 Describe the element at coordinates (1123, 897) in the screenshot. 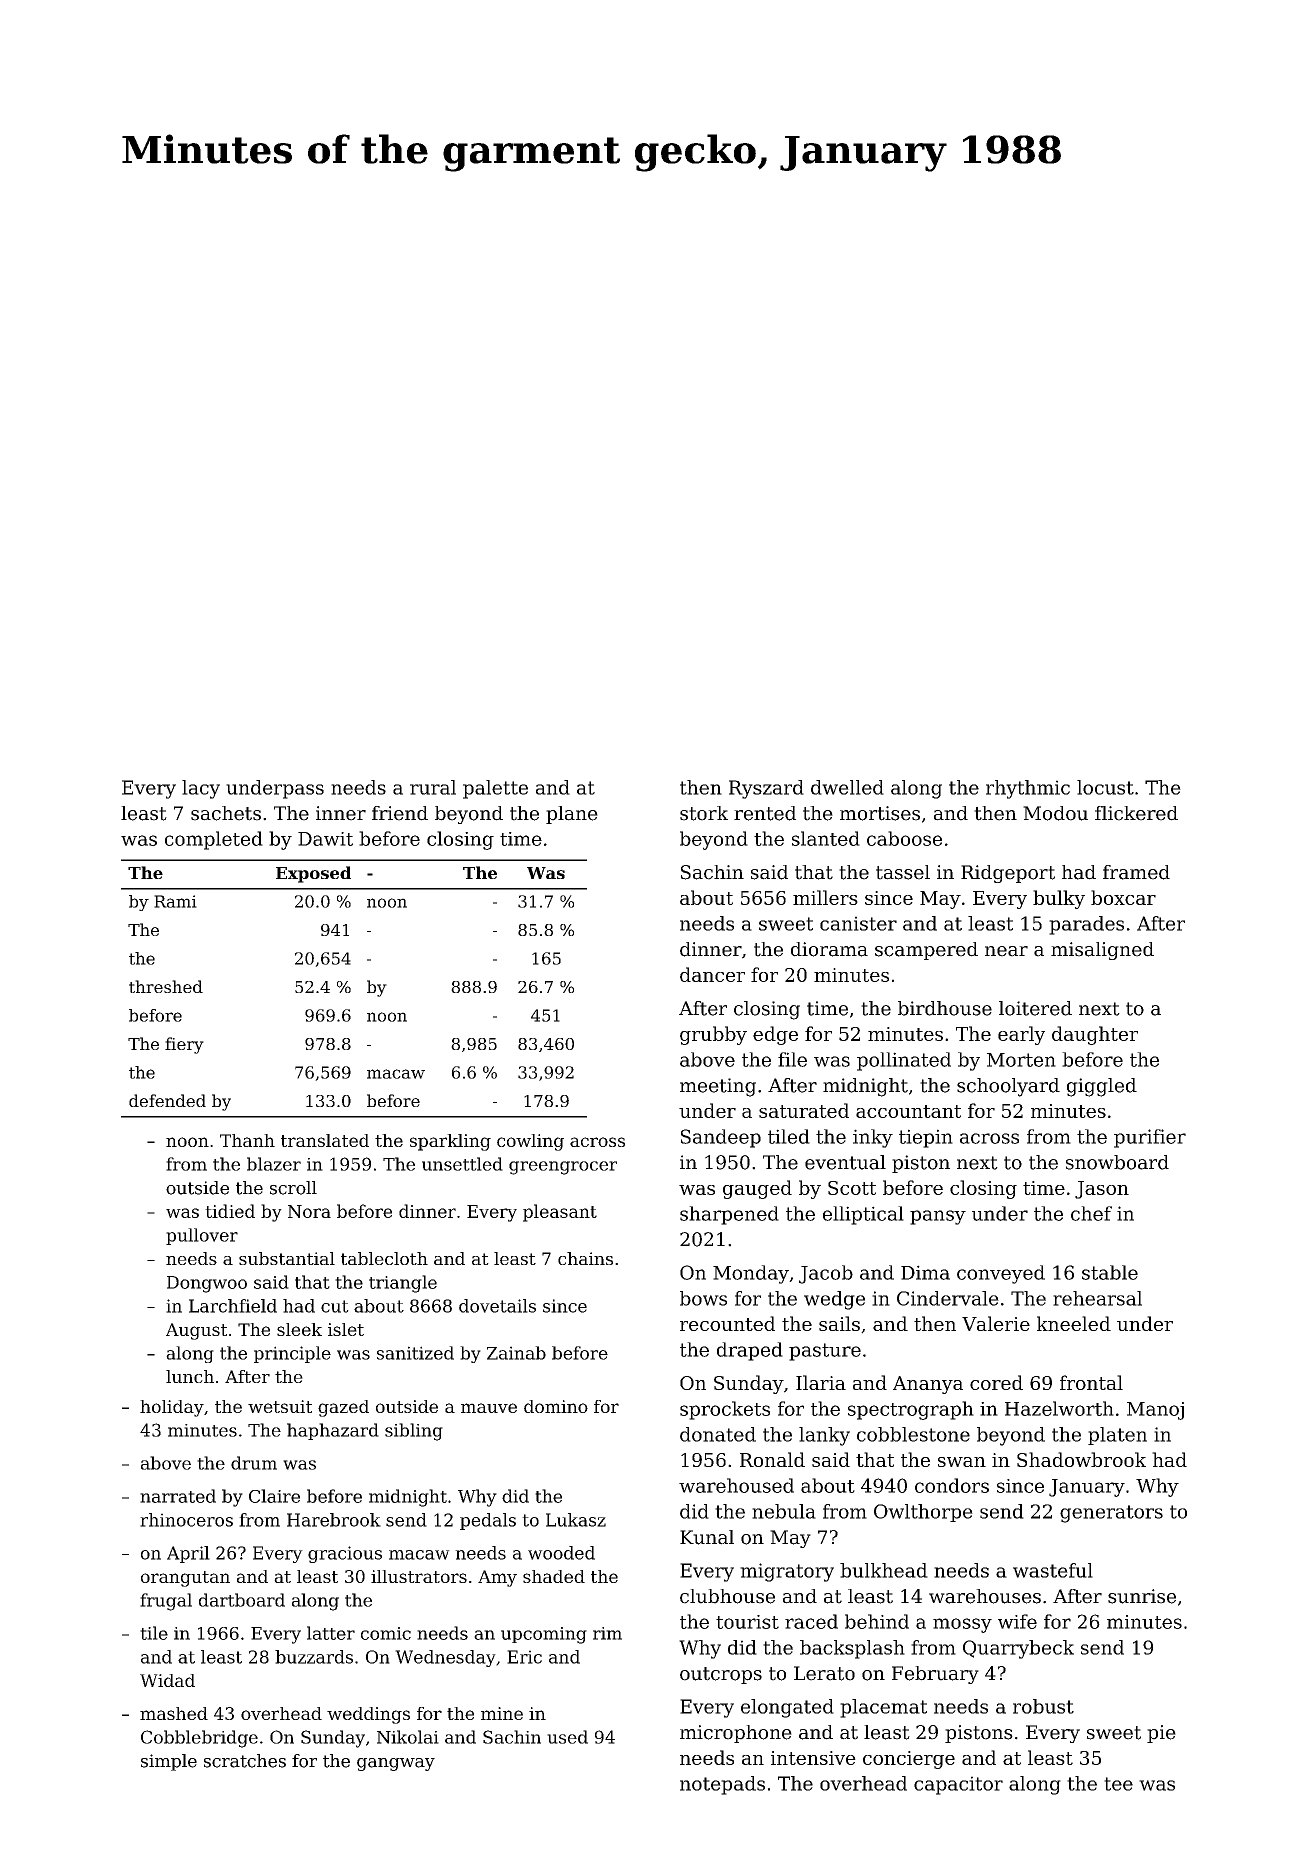

I see `boxcar` at that location.
